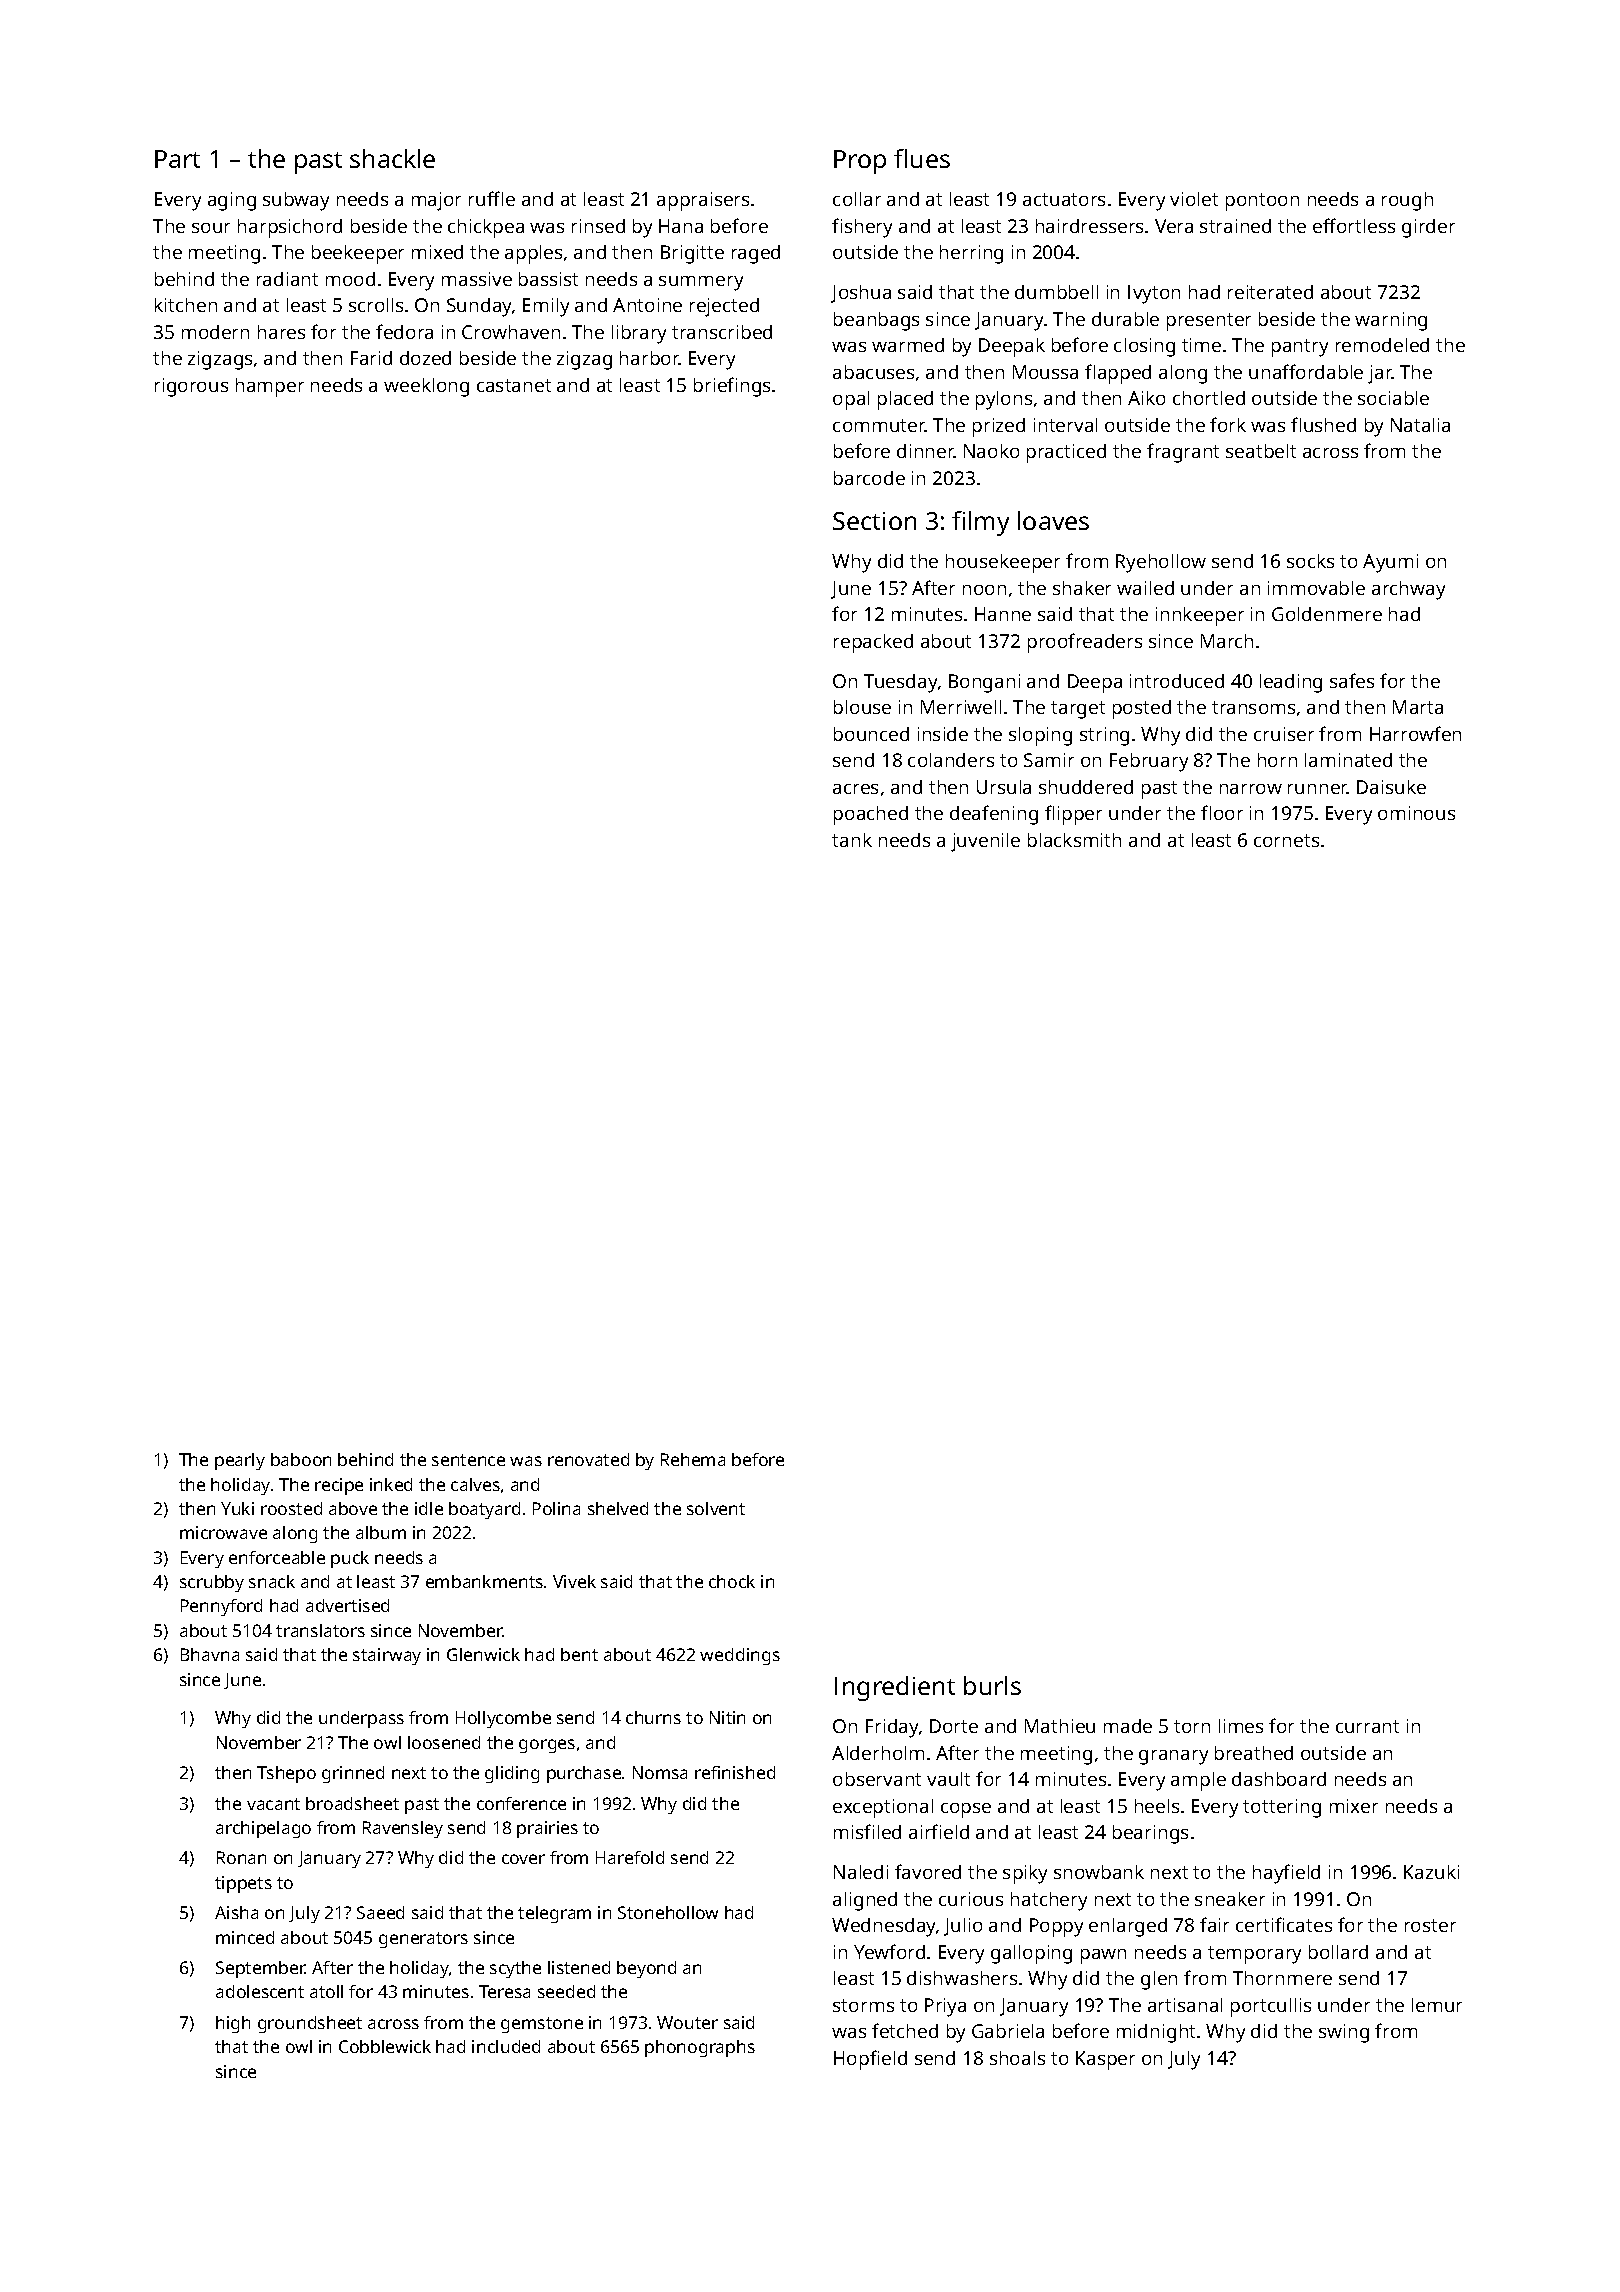 This image has height=2292, width=1620. I want to click on acres, so click(855, 789).
